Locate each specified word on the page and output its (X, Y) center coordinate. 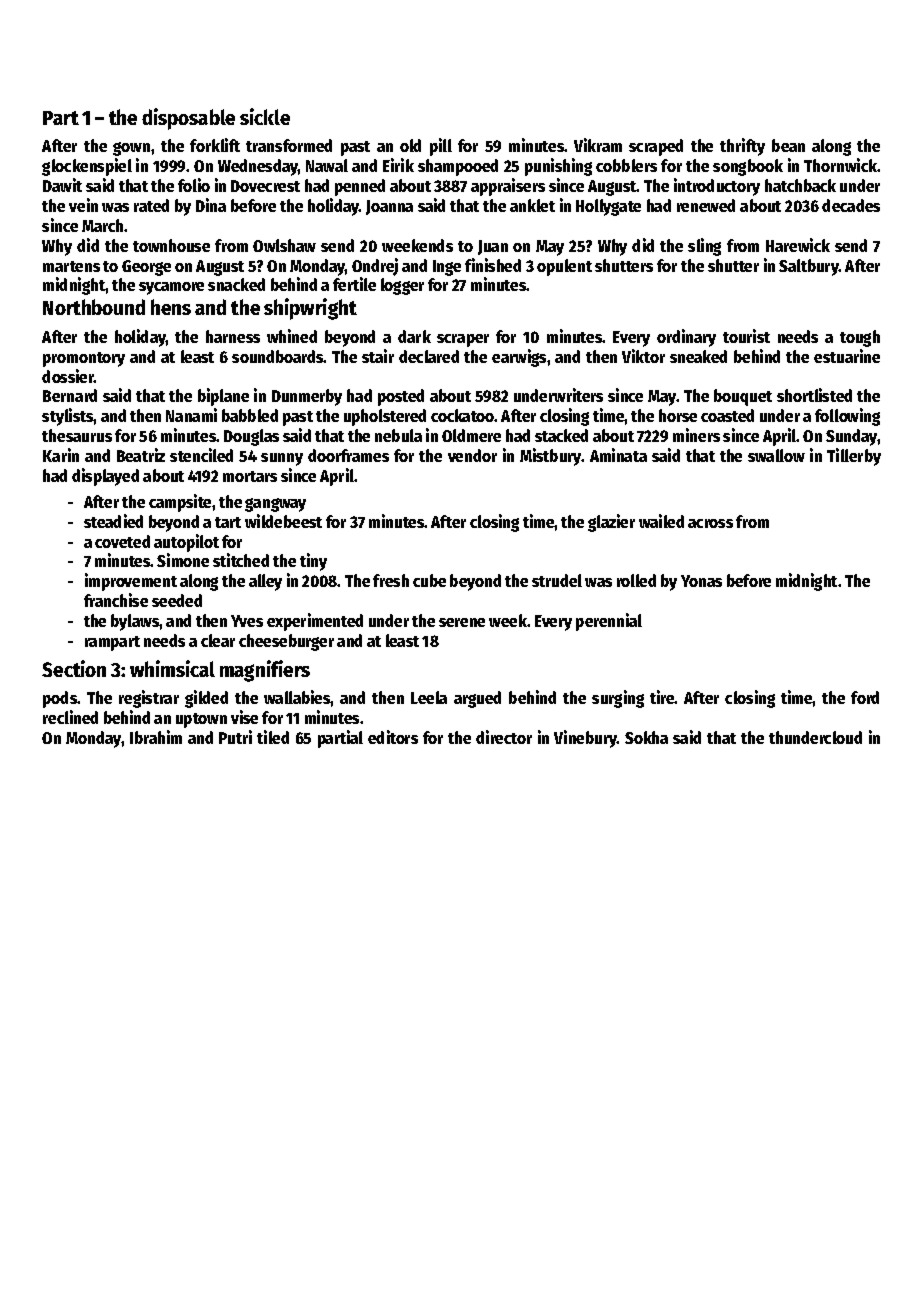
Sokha (646, 737)
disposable (188, 119)
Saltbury (809, 267)
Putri (235, 737)
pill (441, 147)
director (504, 737)
